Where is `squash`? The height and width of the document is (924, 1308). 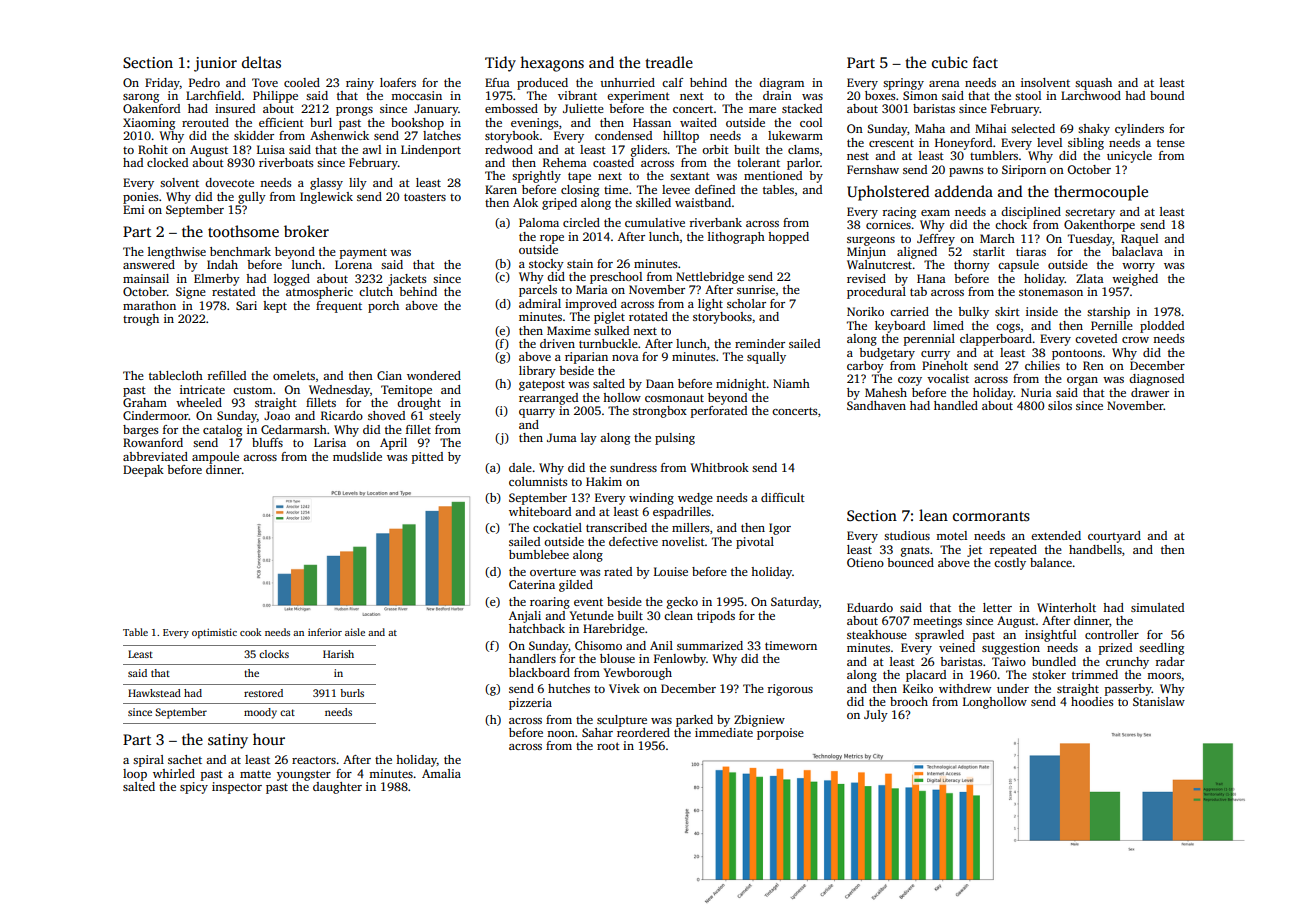
squash is located at coordinates (1093, 84).
